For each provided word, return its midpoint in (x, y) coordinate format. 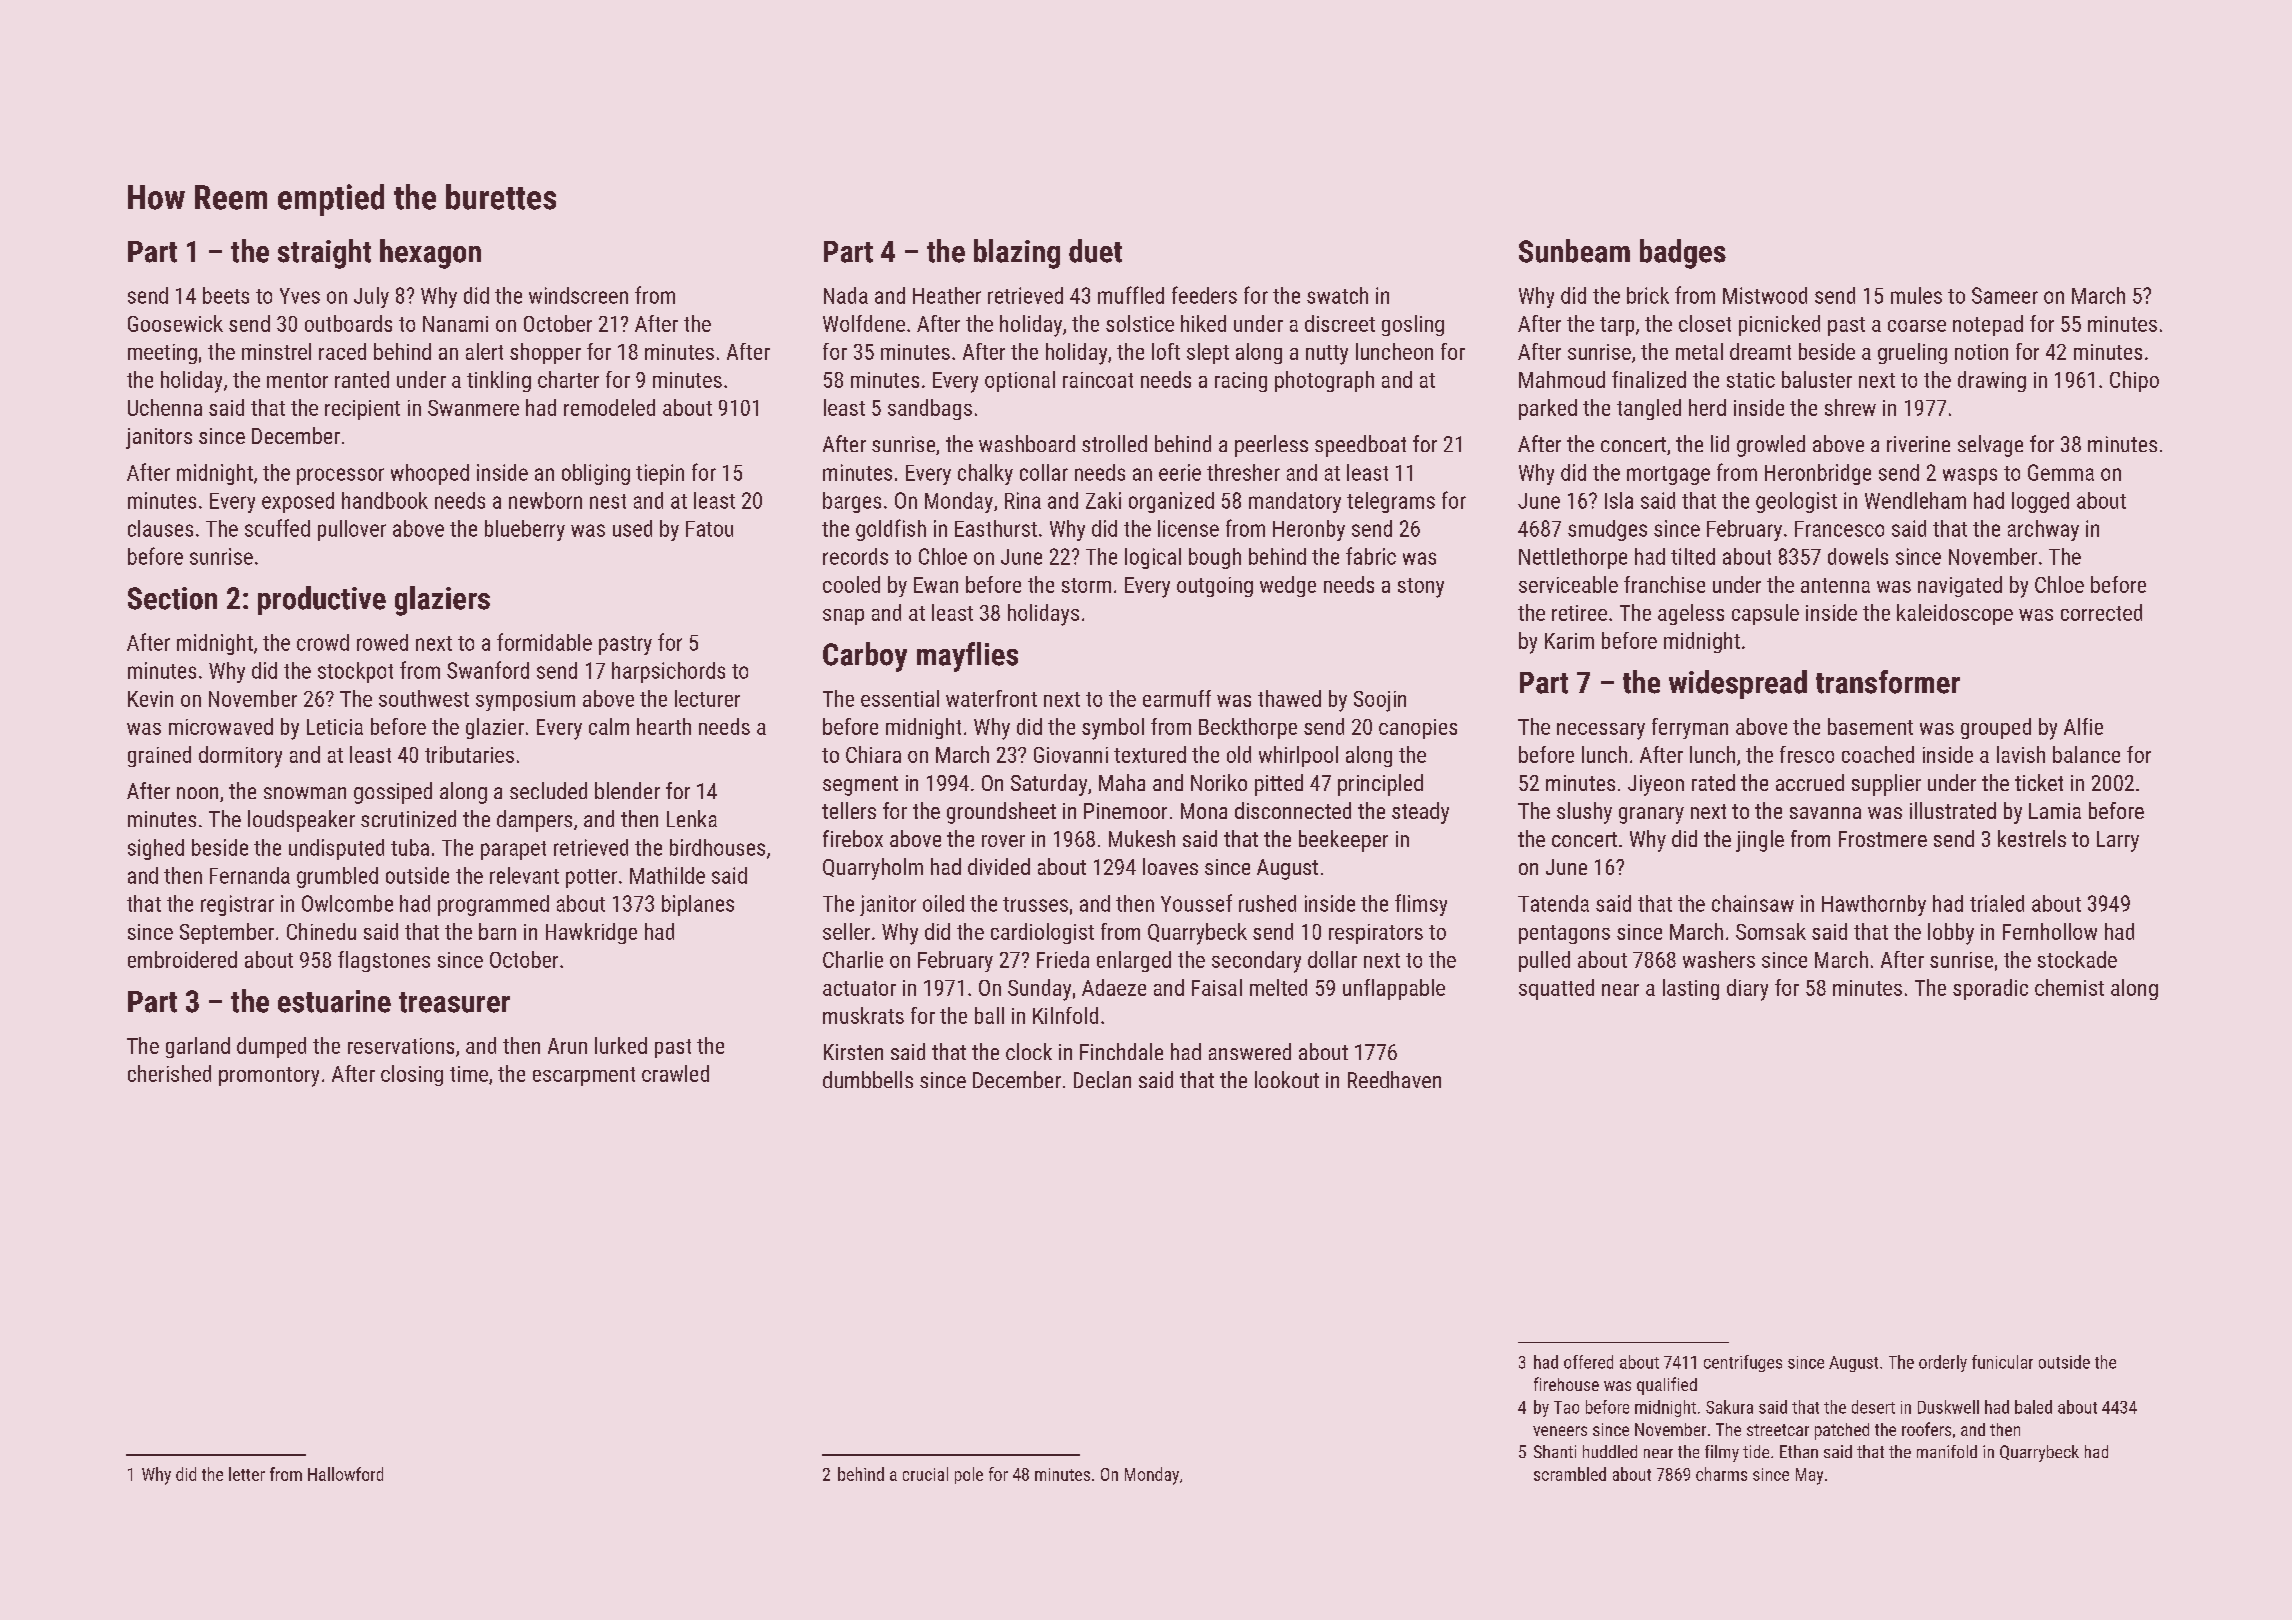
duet (1095, 251)
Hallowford (345, 1474)
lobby (1951, 934)
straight (324, 254)
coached (1878, 754)
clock (1029, 1051)
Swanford (488, 670)
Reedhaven (1394, 1079)
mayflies (967, 657)
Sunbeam (1574, 251)
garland (198, 1047)
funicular (2002, 1362)
